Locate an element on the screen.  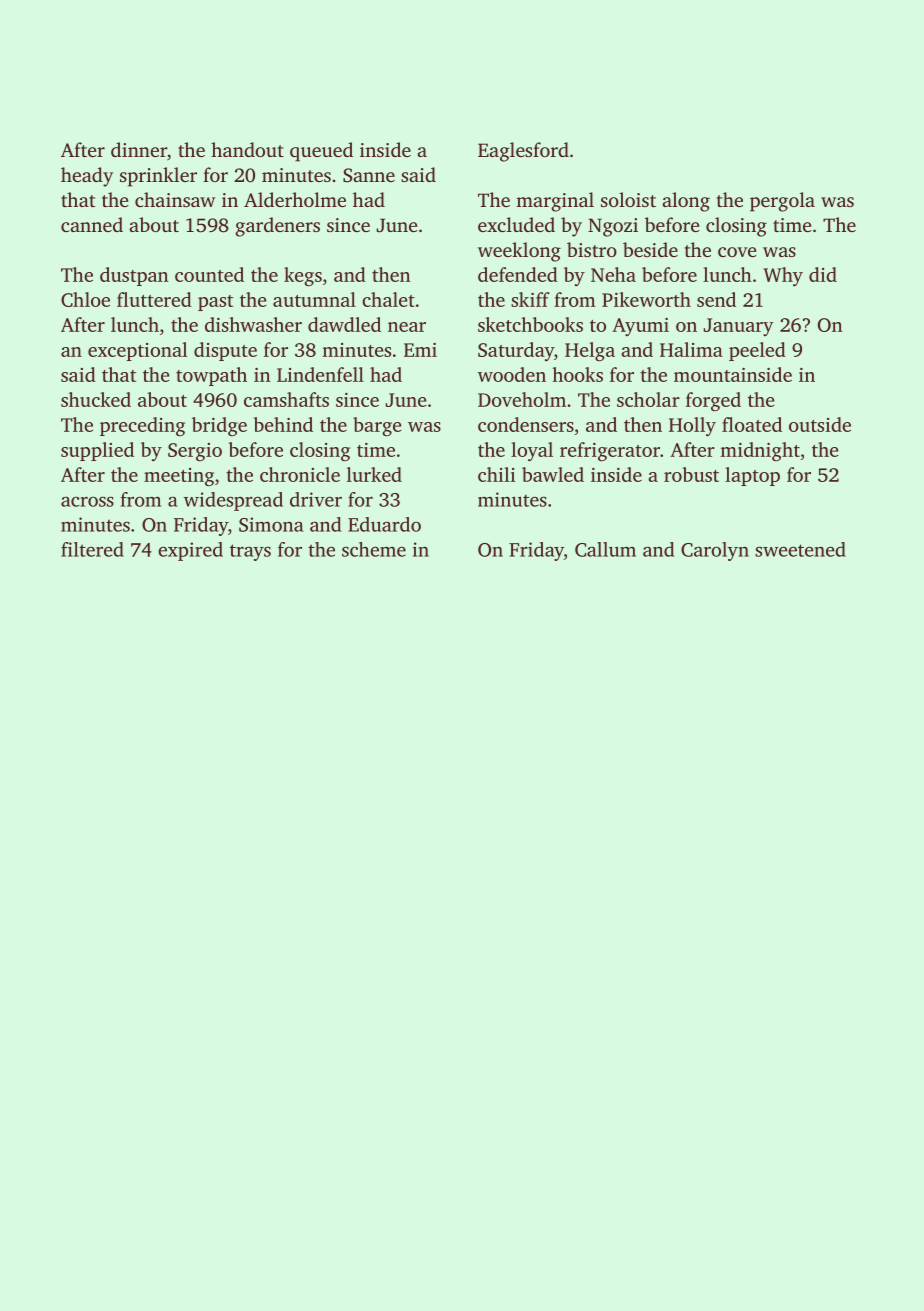
laptop is located at coordinates (752, 476).
